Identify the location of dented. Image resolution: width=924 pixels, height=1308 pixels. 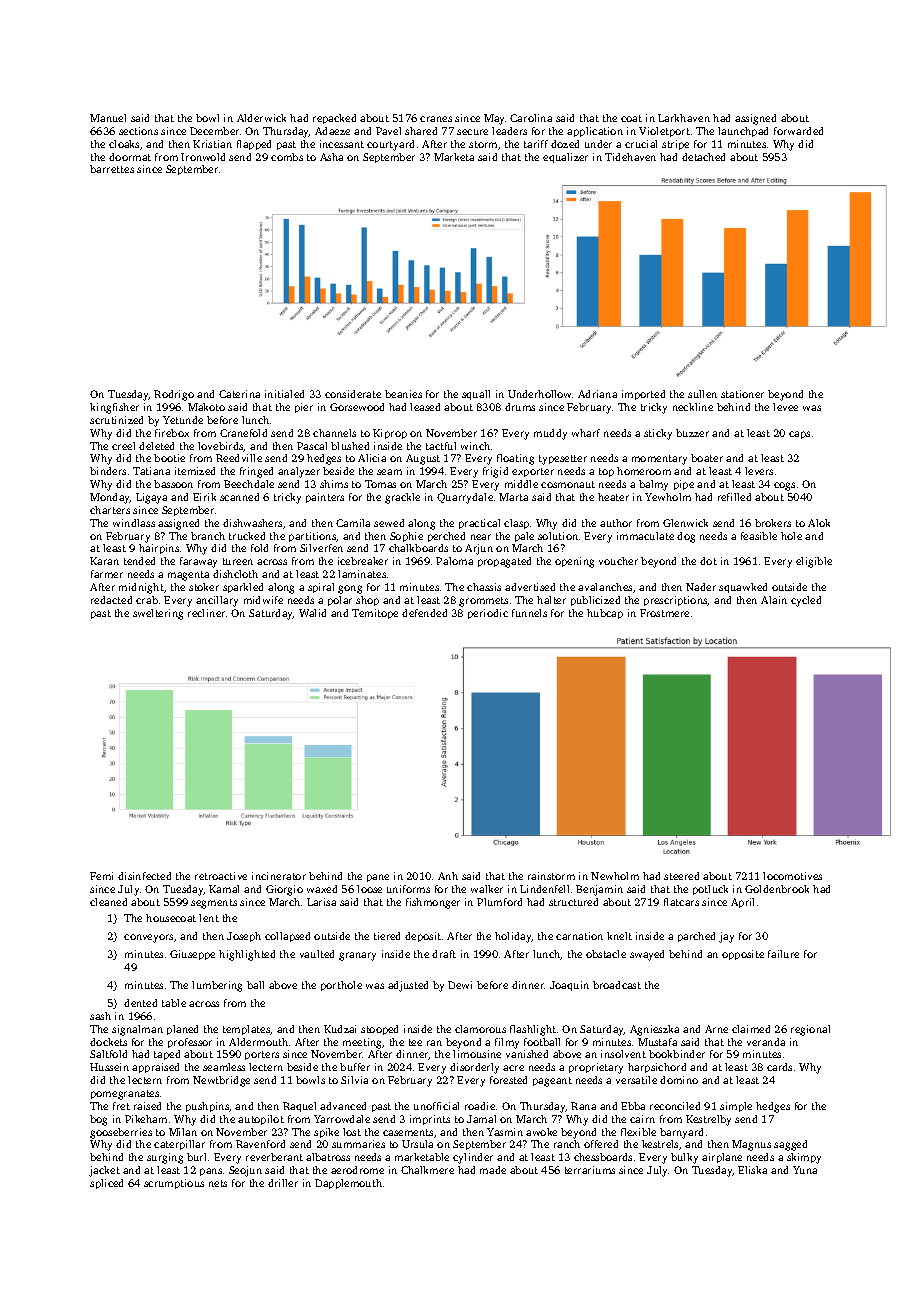
(140, 1003).
